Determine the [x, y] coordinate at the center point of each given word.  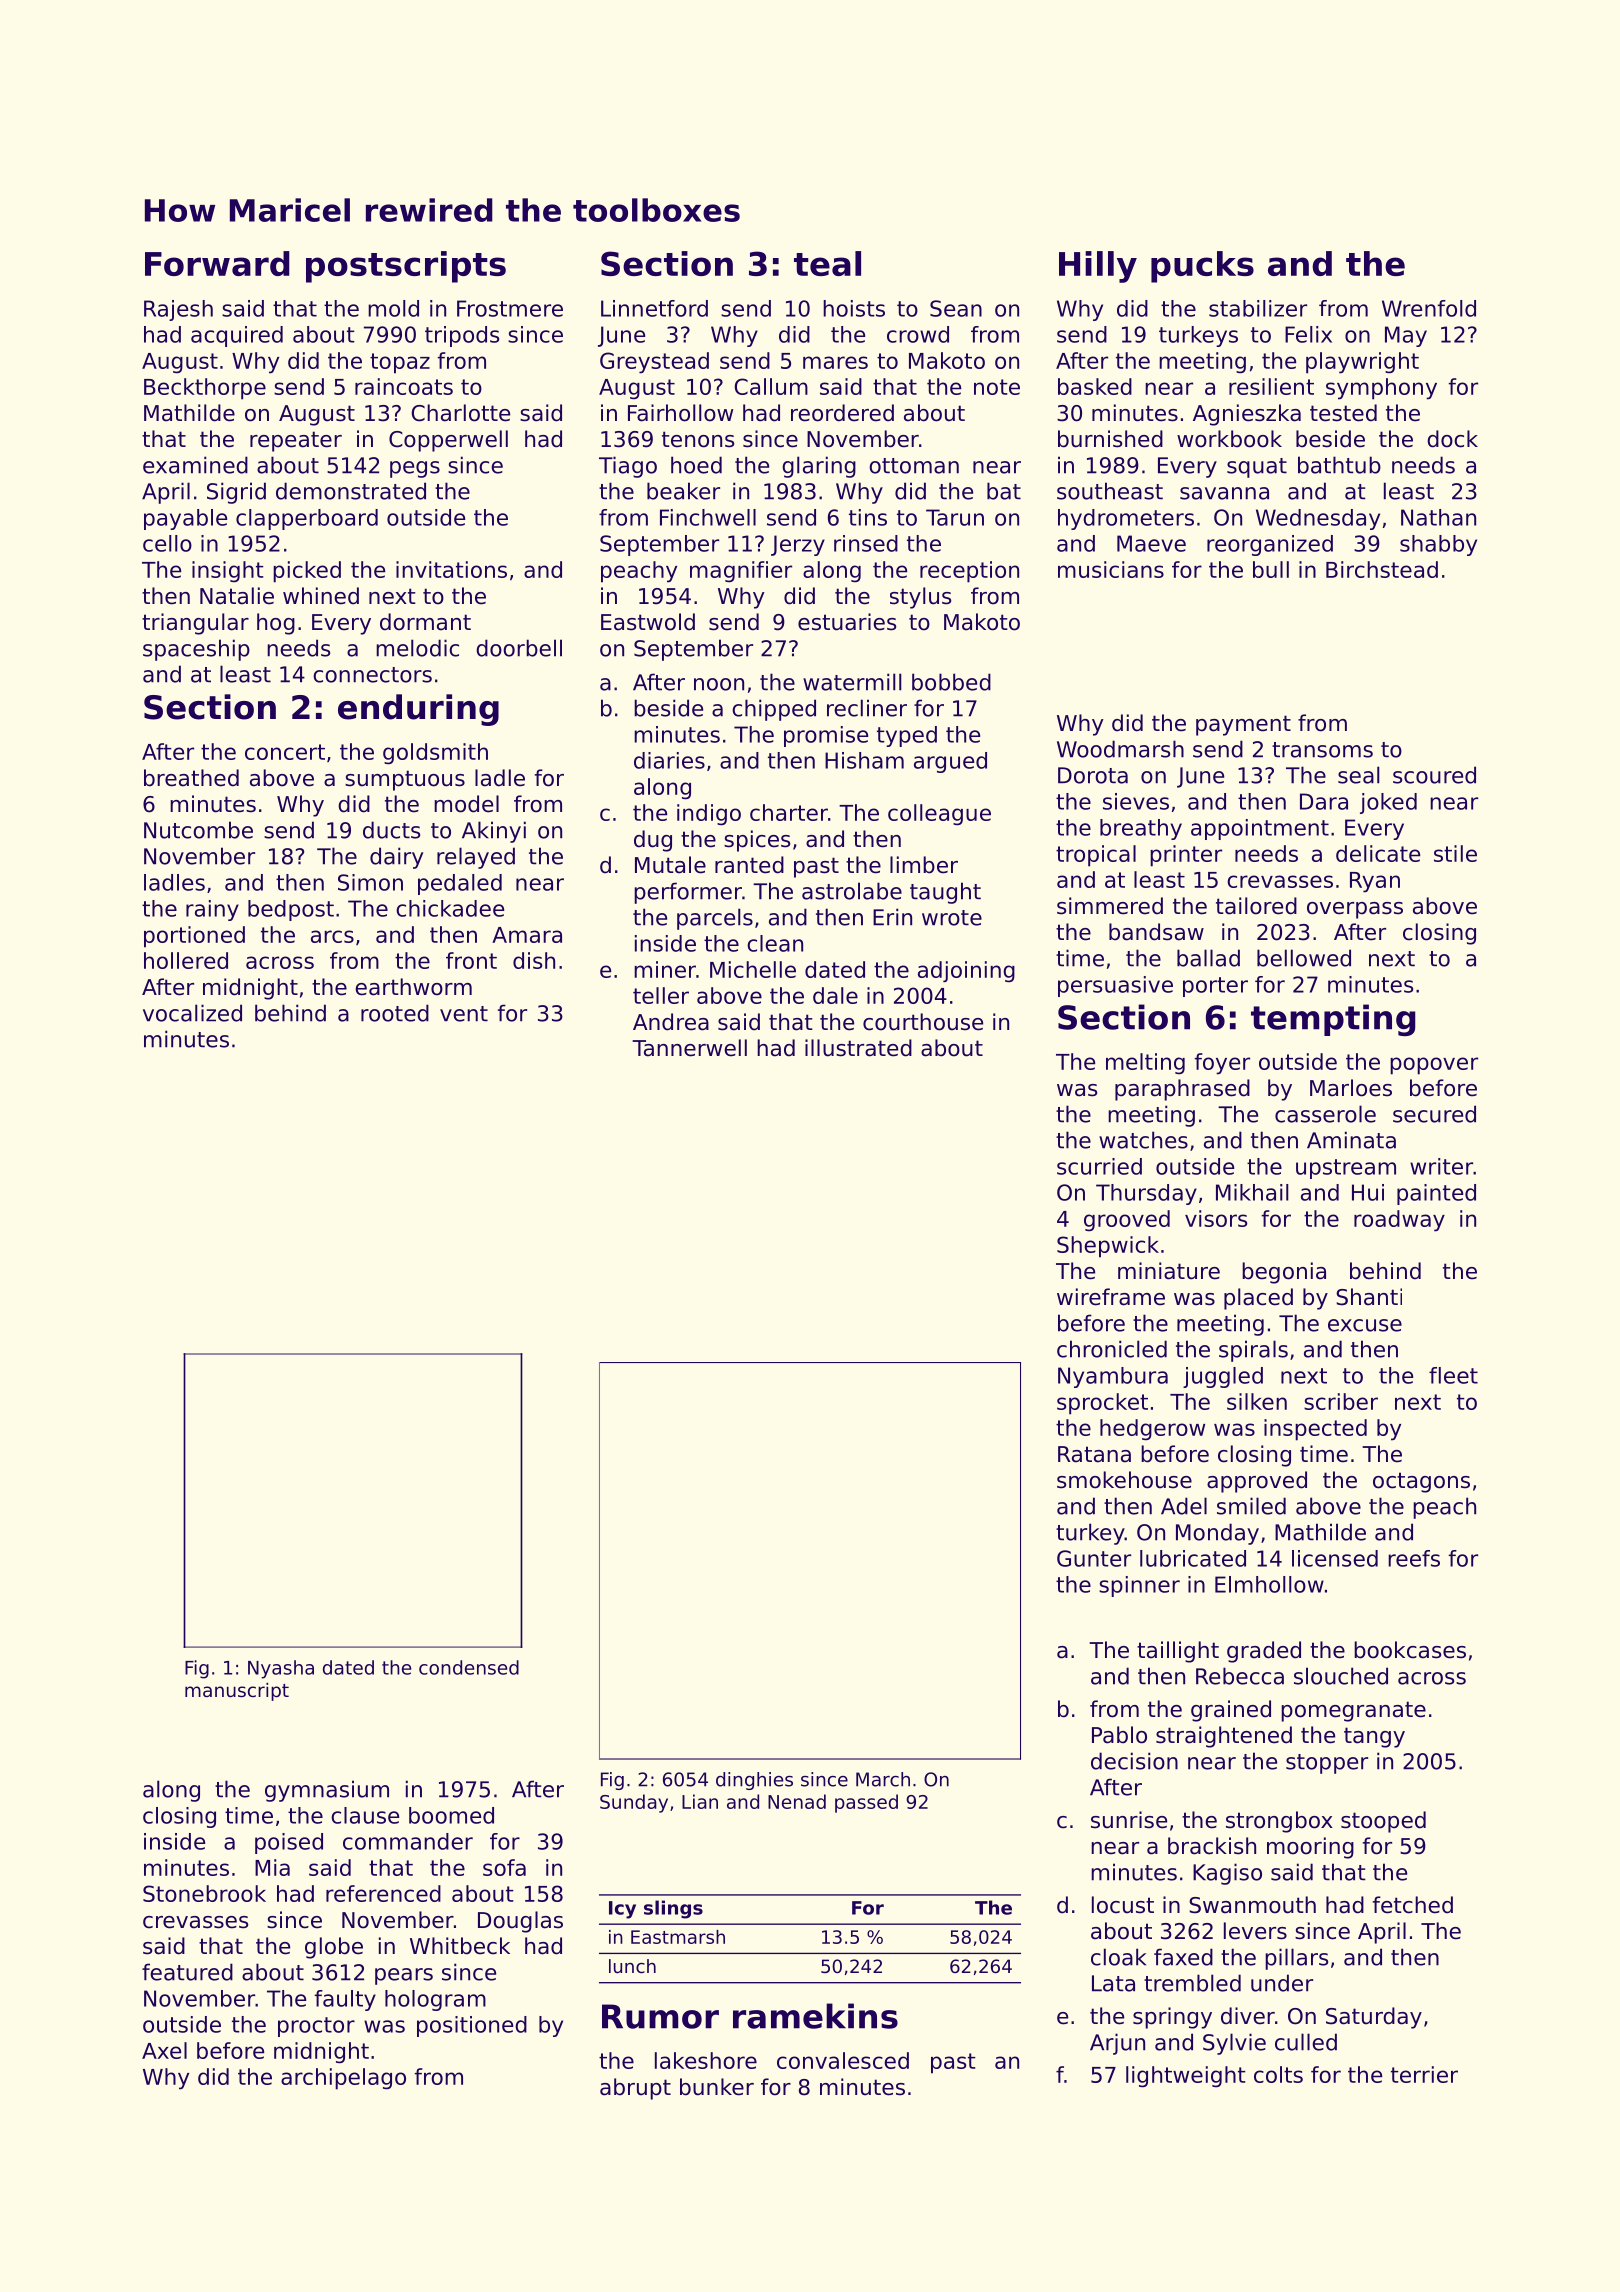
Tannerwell [689, 1048]
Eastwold [648, 622]
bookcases [1410, 1650]
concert [285, 752]
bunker [717, 2087]
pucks [1202, 267]
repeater [296, 441]
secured [1434, 1114]
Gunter [1094, 1558]
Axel [164, 2050]
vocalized [192, 1013]
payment [1243, 725]
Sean [956, 308]
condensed [469, 1667]
